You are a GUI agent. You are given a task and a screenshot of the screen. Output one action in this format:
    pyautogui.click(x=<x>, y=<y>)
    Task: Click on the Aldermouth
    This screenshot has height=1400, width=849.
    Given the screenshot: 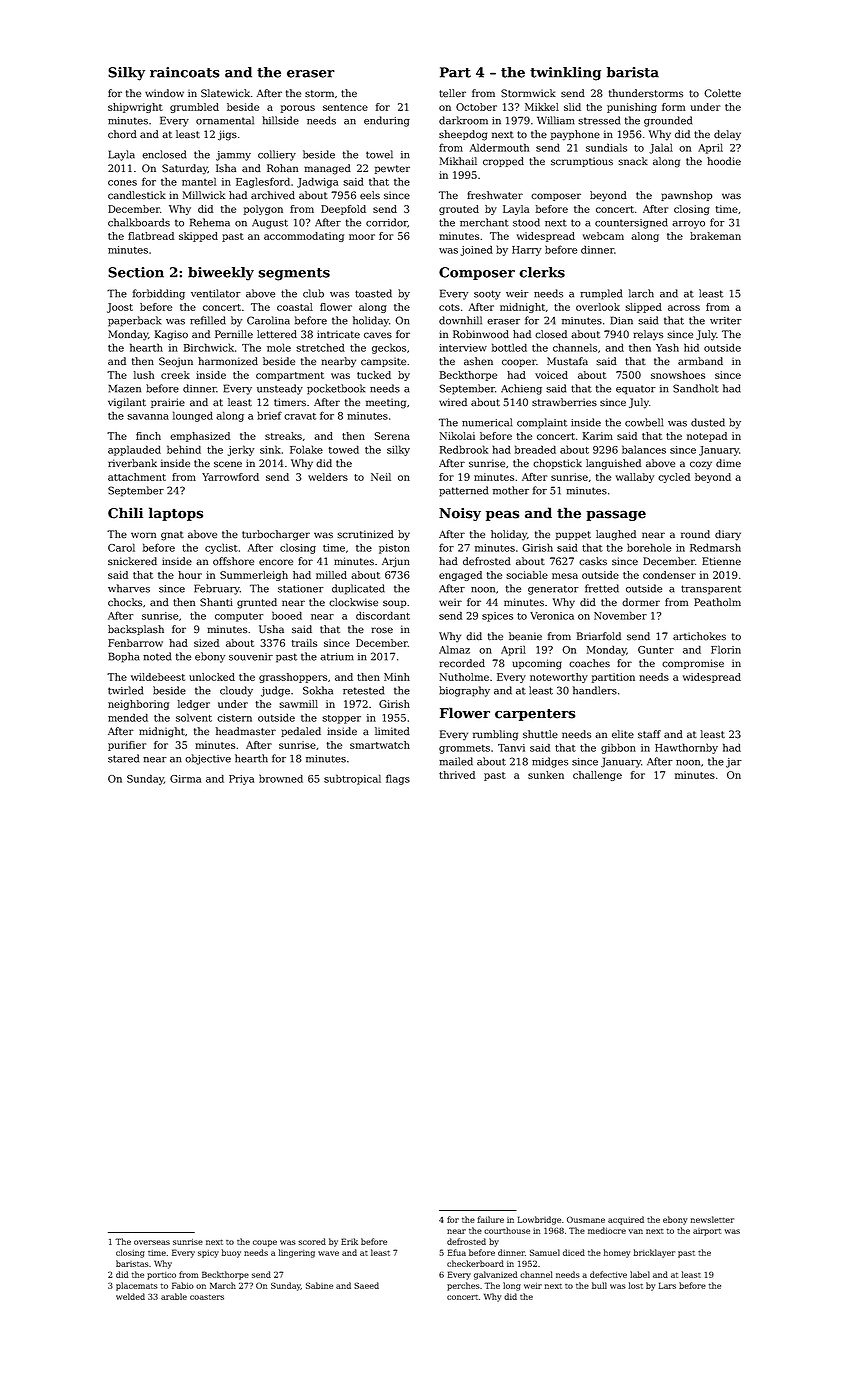 What is the action you would take?
    pyautogui.click(x=499, y=147)
